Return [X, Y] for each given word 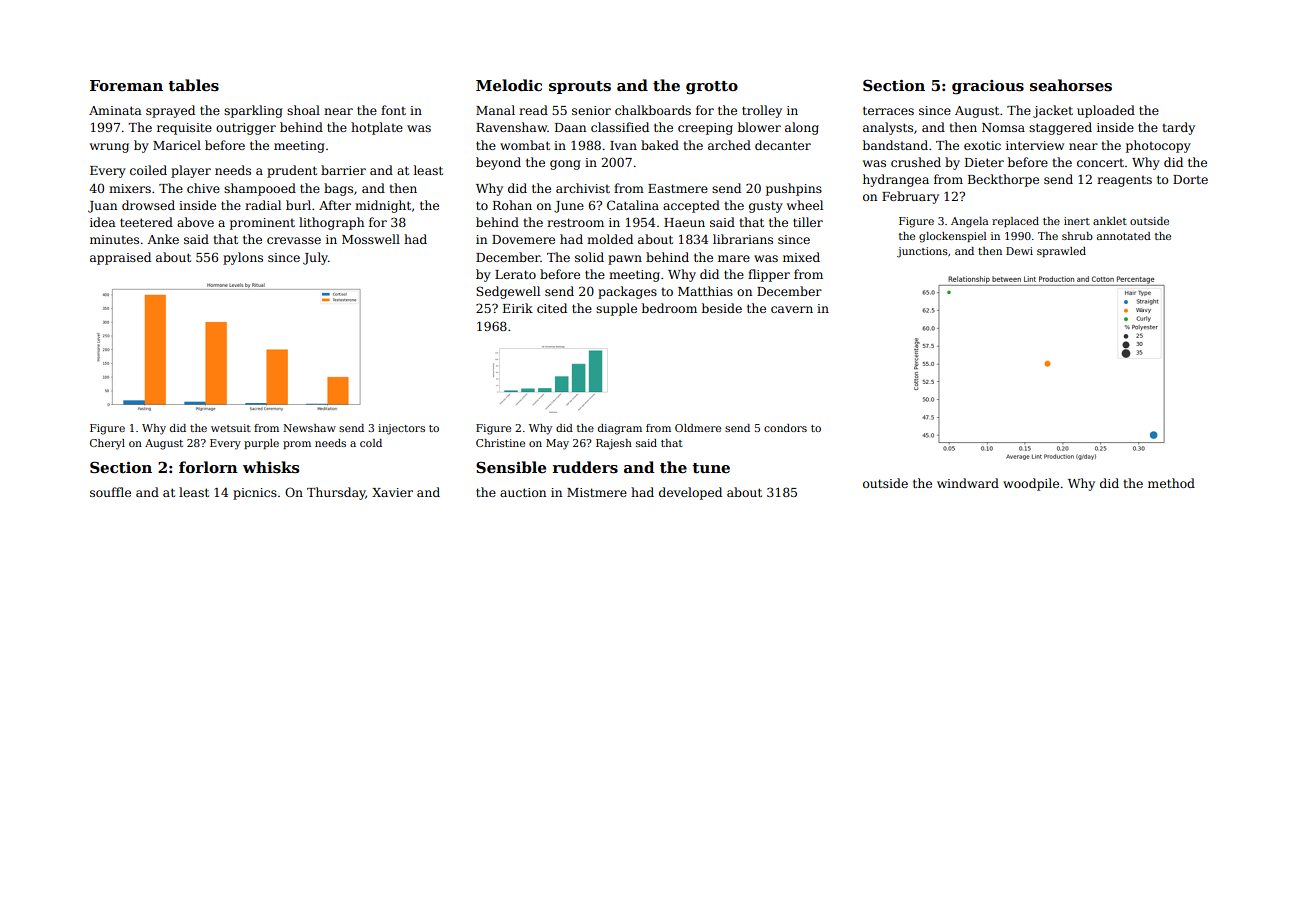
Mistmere [597, 492]
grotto [712, 88]
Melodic [509, 85]
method [1171, 483]
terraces [888, 110]
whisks [271, 467]
